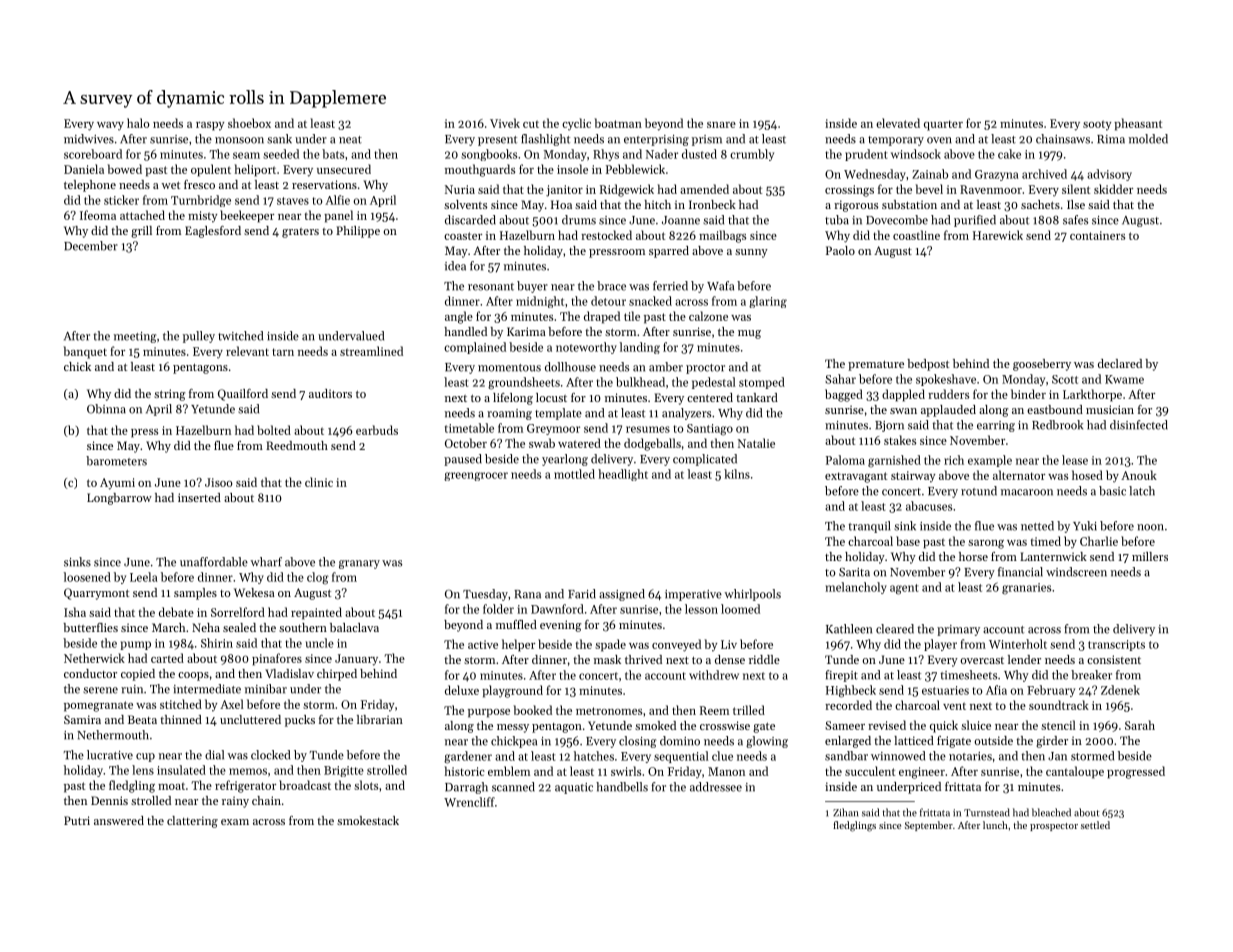 Image resolution: width=1233 pixels, height=952 pixels. What do you see at coordinates (740, 609) in the screenshot?
I see `loomed` at bounding box center [740, 609].
